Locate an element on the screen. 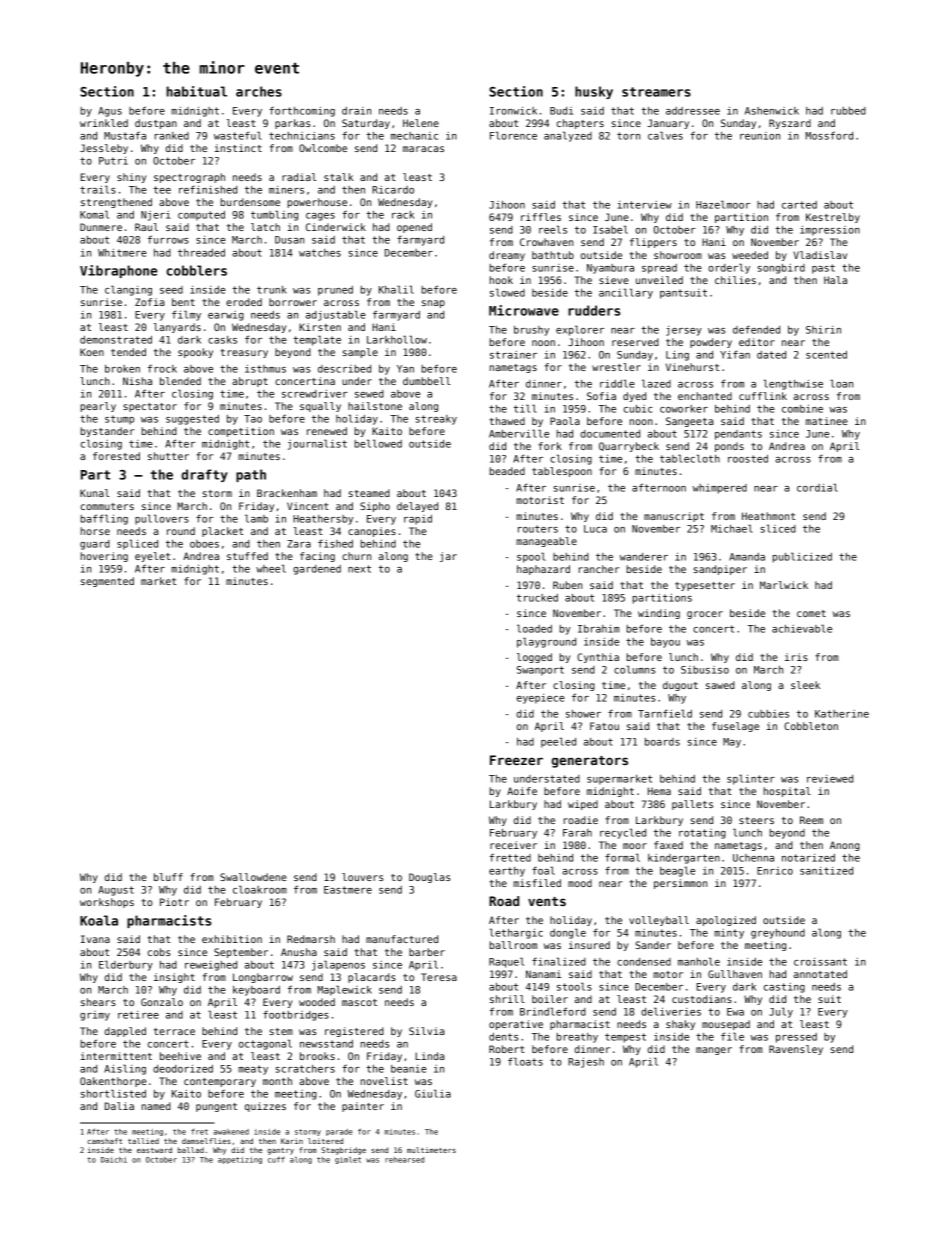 The width and height of the screenshot is (952, 1233). watches is located at coordinates (320, 253).
